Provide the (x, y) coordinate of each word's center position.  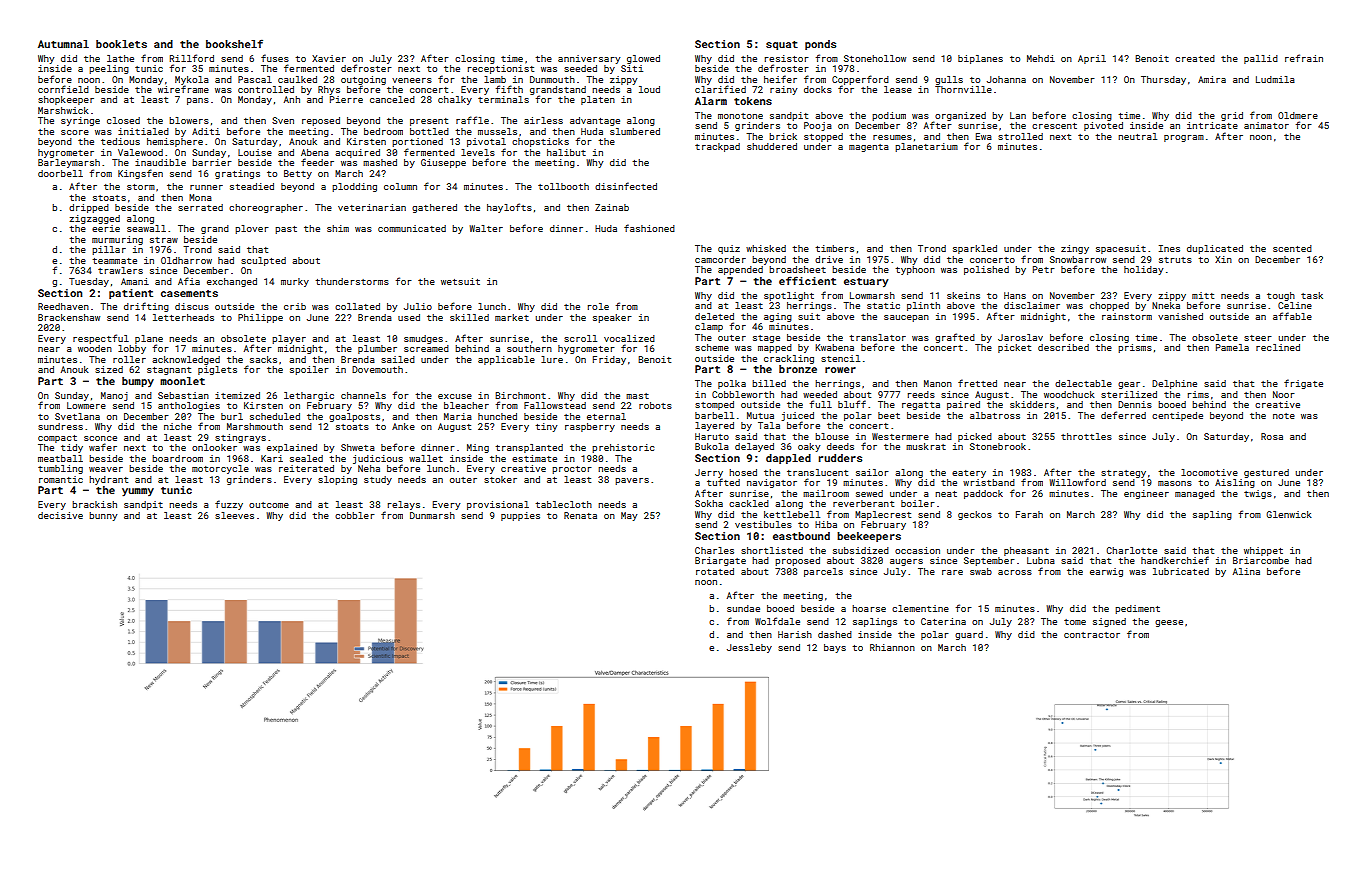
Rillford (192, 58)
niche (178, 426)
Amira (1212, 79)
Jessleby (749, 648)
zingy (1075, 249)
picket (1014, 348)
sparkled (975, 249)
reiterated (306, 468)
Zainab (612, 207)
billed (769, 383)
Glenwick (1289, 514)
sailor (872, 472)
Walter (486, 228)
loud (649, 89)
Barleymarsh (69, 163)
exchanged (232, 282)
